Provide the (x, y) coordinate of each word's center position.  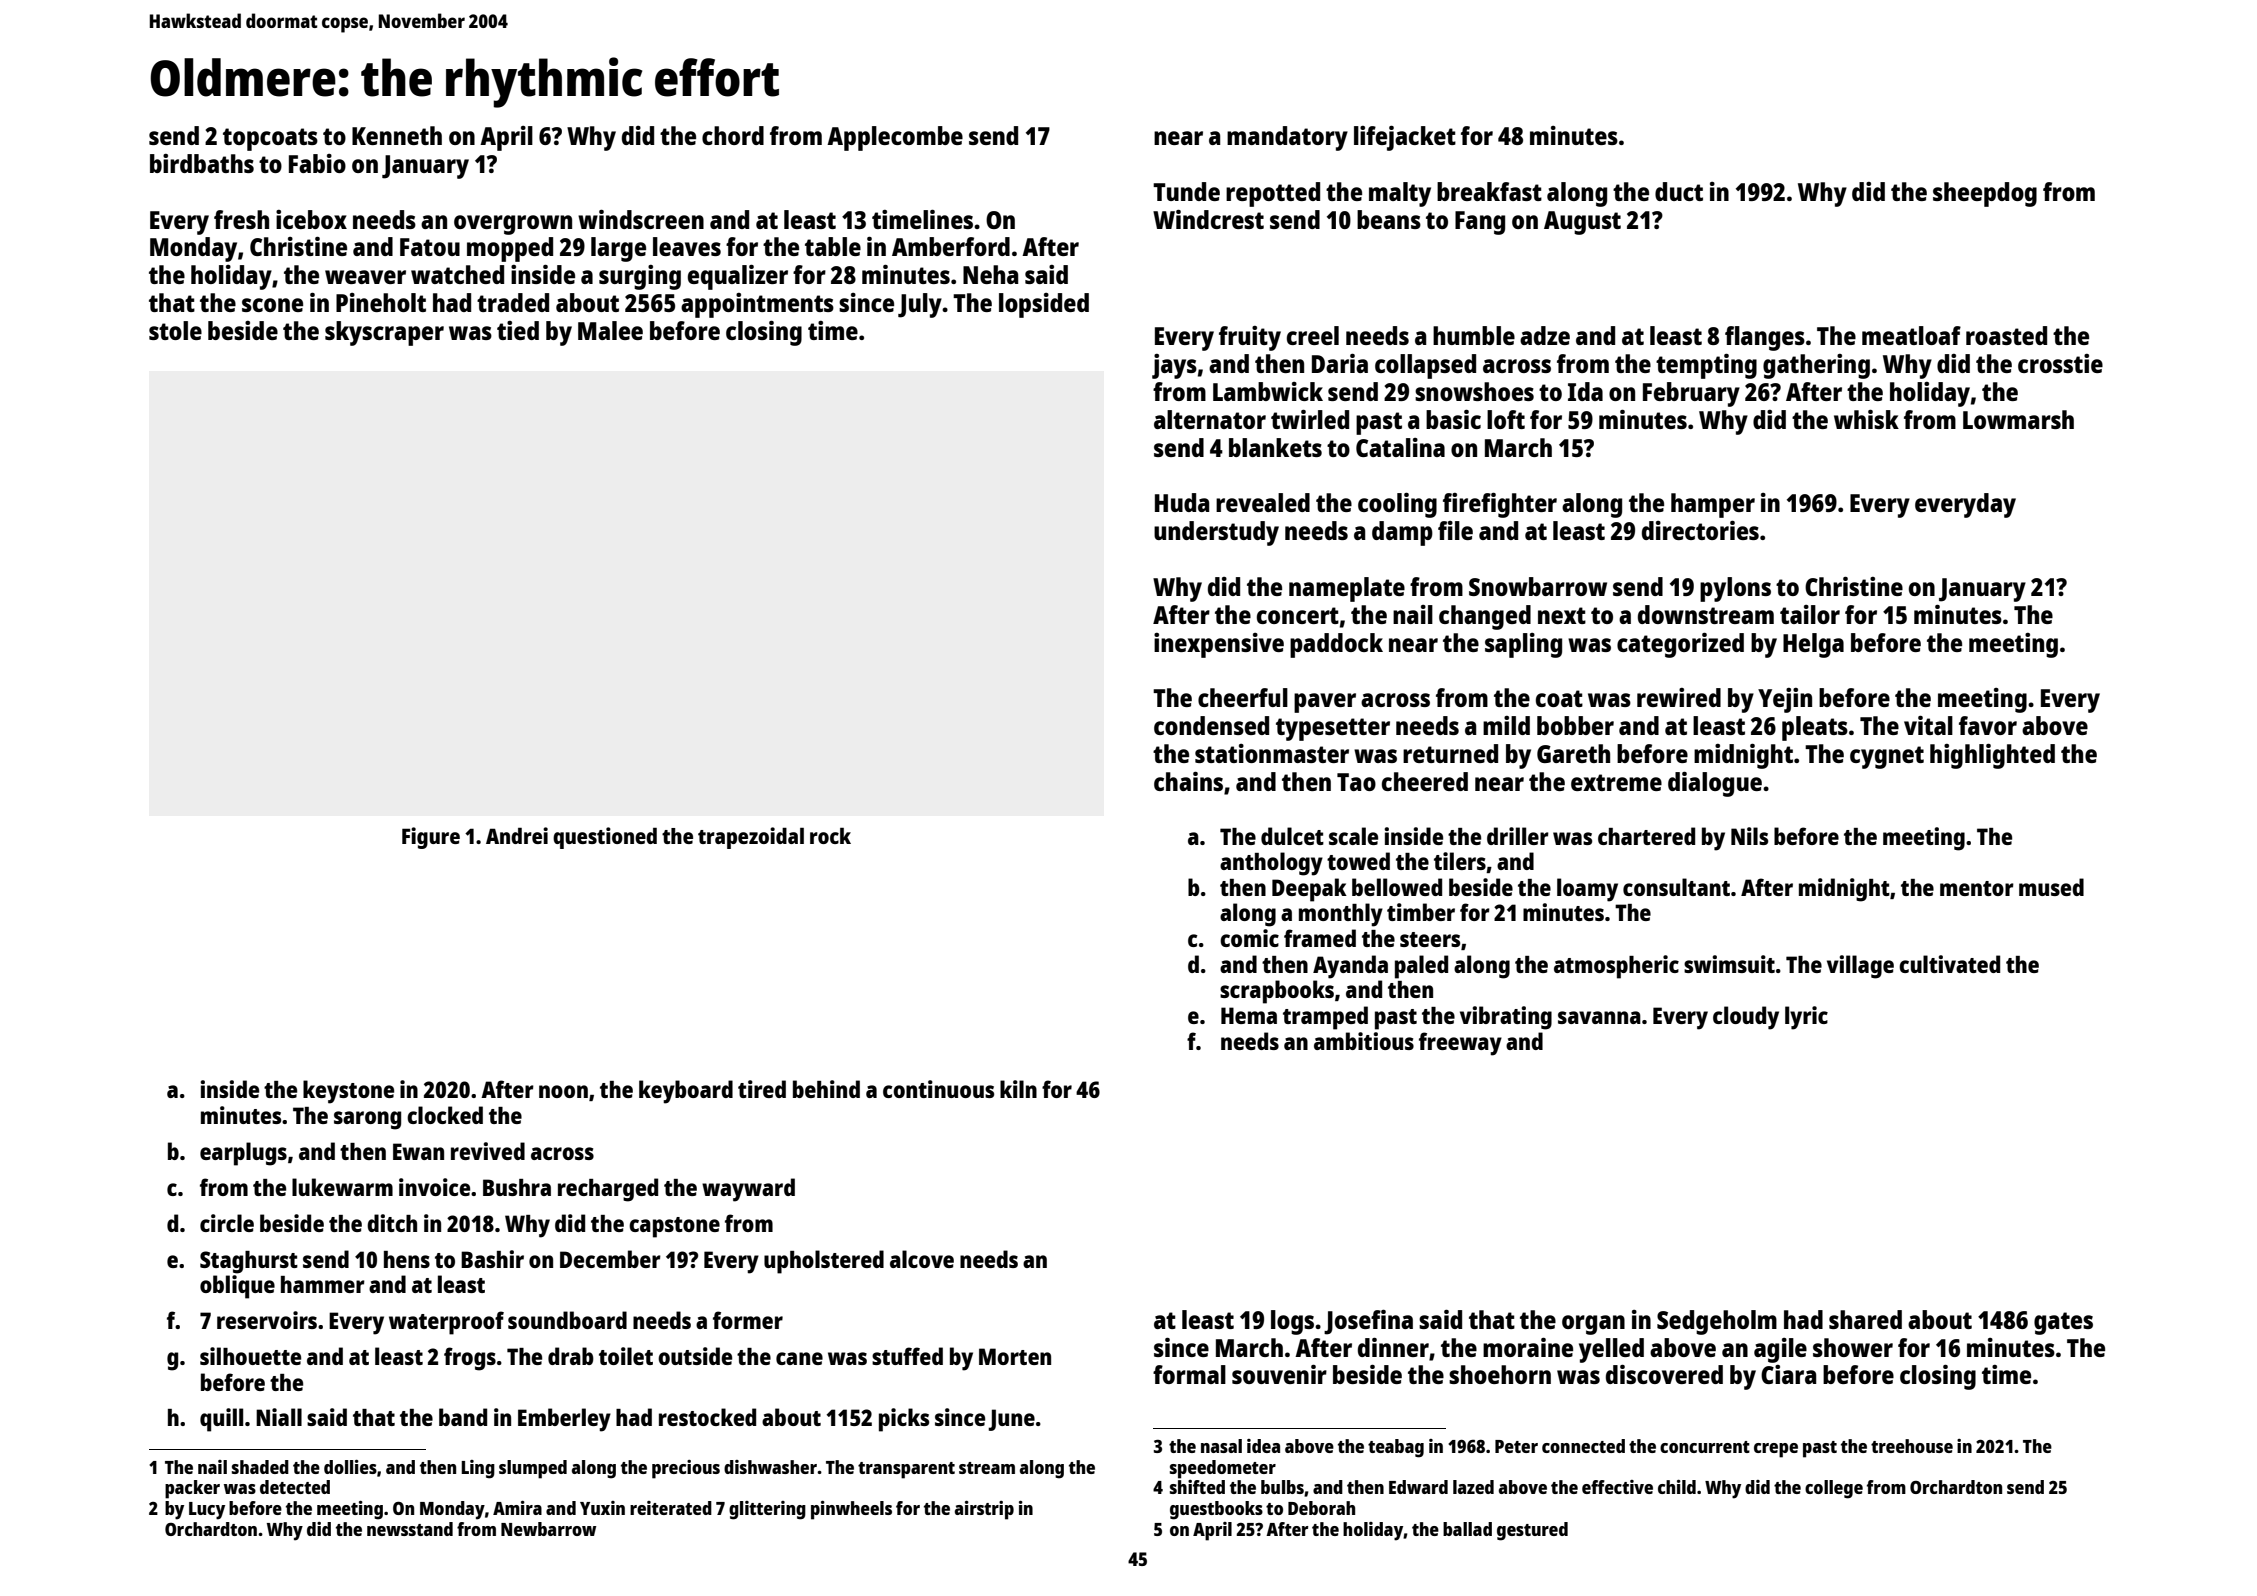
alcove (922, 1259)
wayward (748, 1190)
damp (1402, 533)
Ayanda (1350, 967)
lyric (1806, 1018)
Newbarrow (548, 1529)
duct (1679, 191)
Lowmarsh (2018, 419)
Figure (431, 838)
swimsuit (1729, 964)
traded (513, 302)
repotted (1273, 194)
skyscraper (384, 333)
